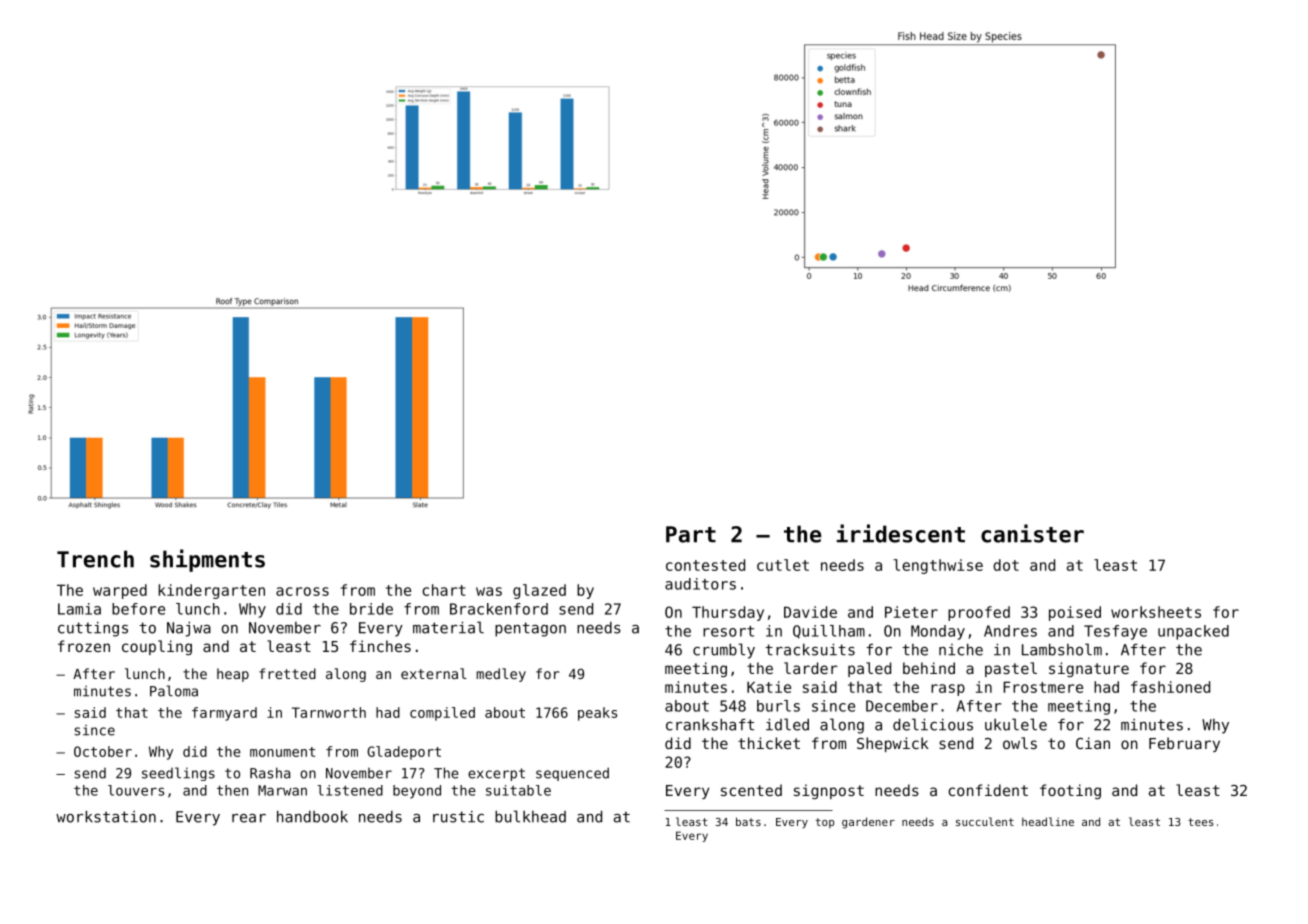 The height and width of the page is (924, 1308). Describe the element at coordinates (207, 560) in the page. I see `shipments` at that location.
